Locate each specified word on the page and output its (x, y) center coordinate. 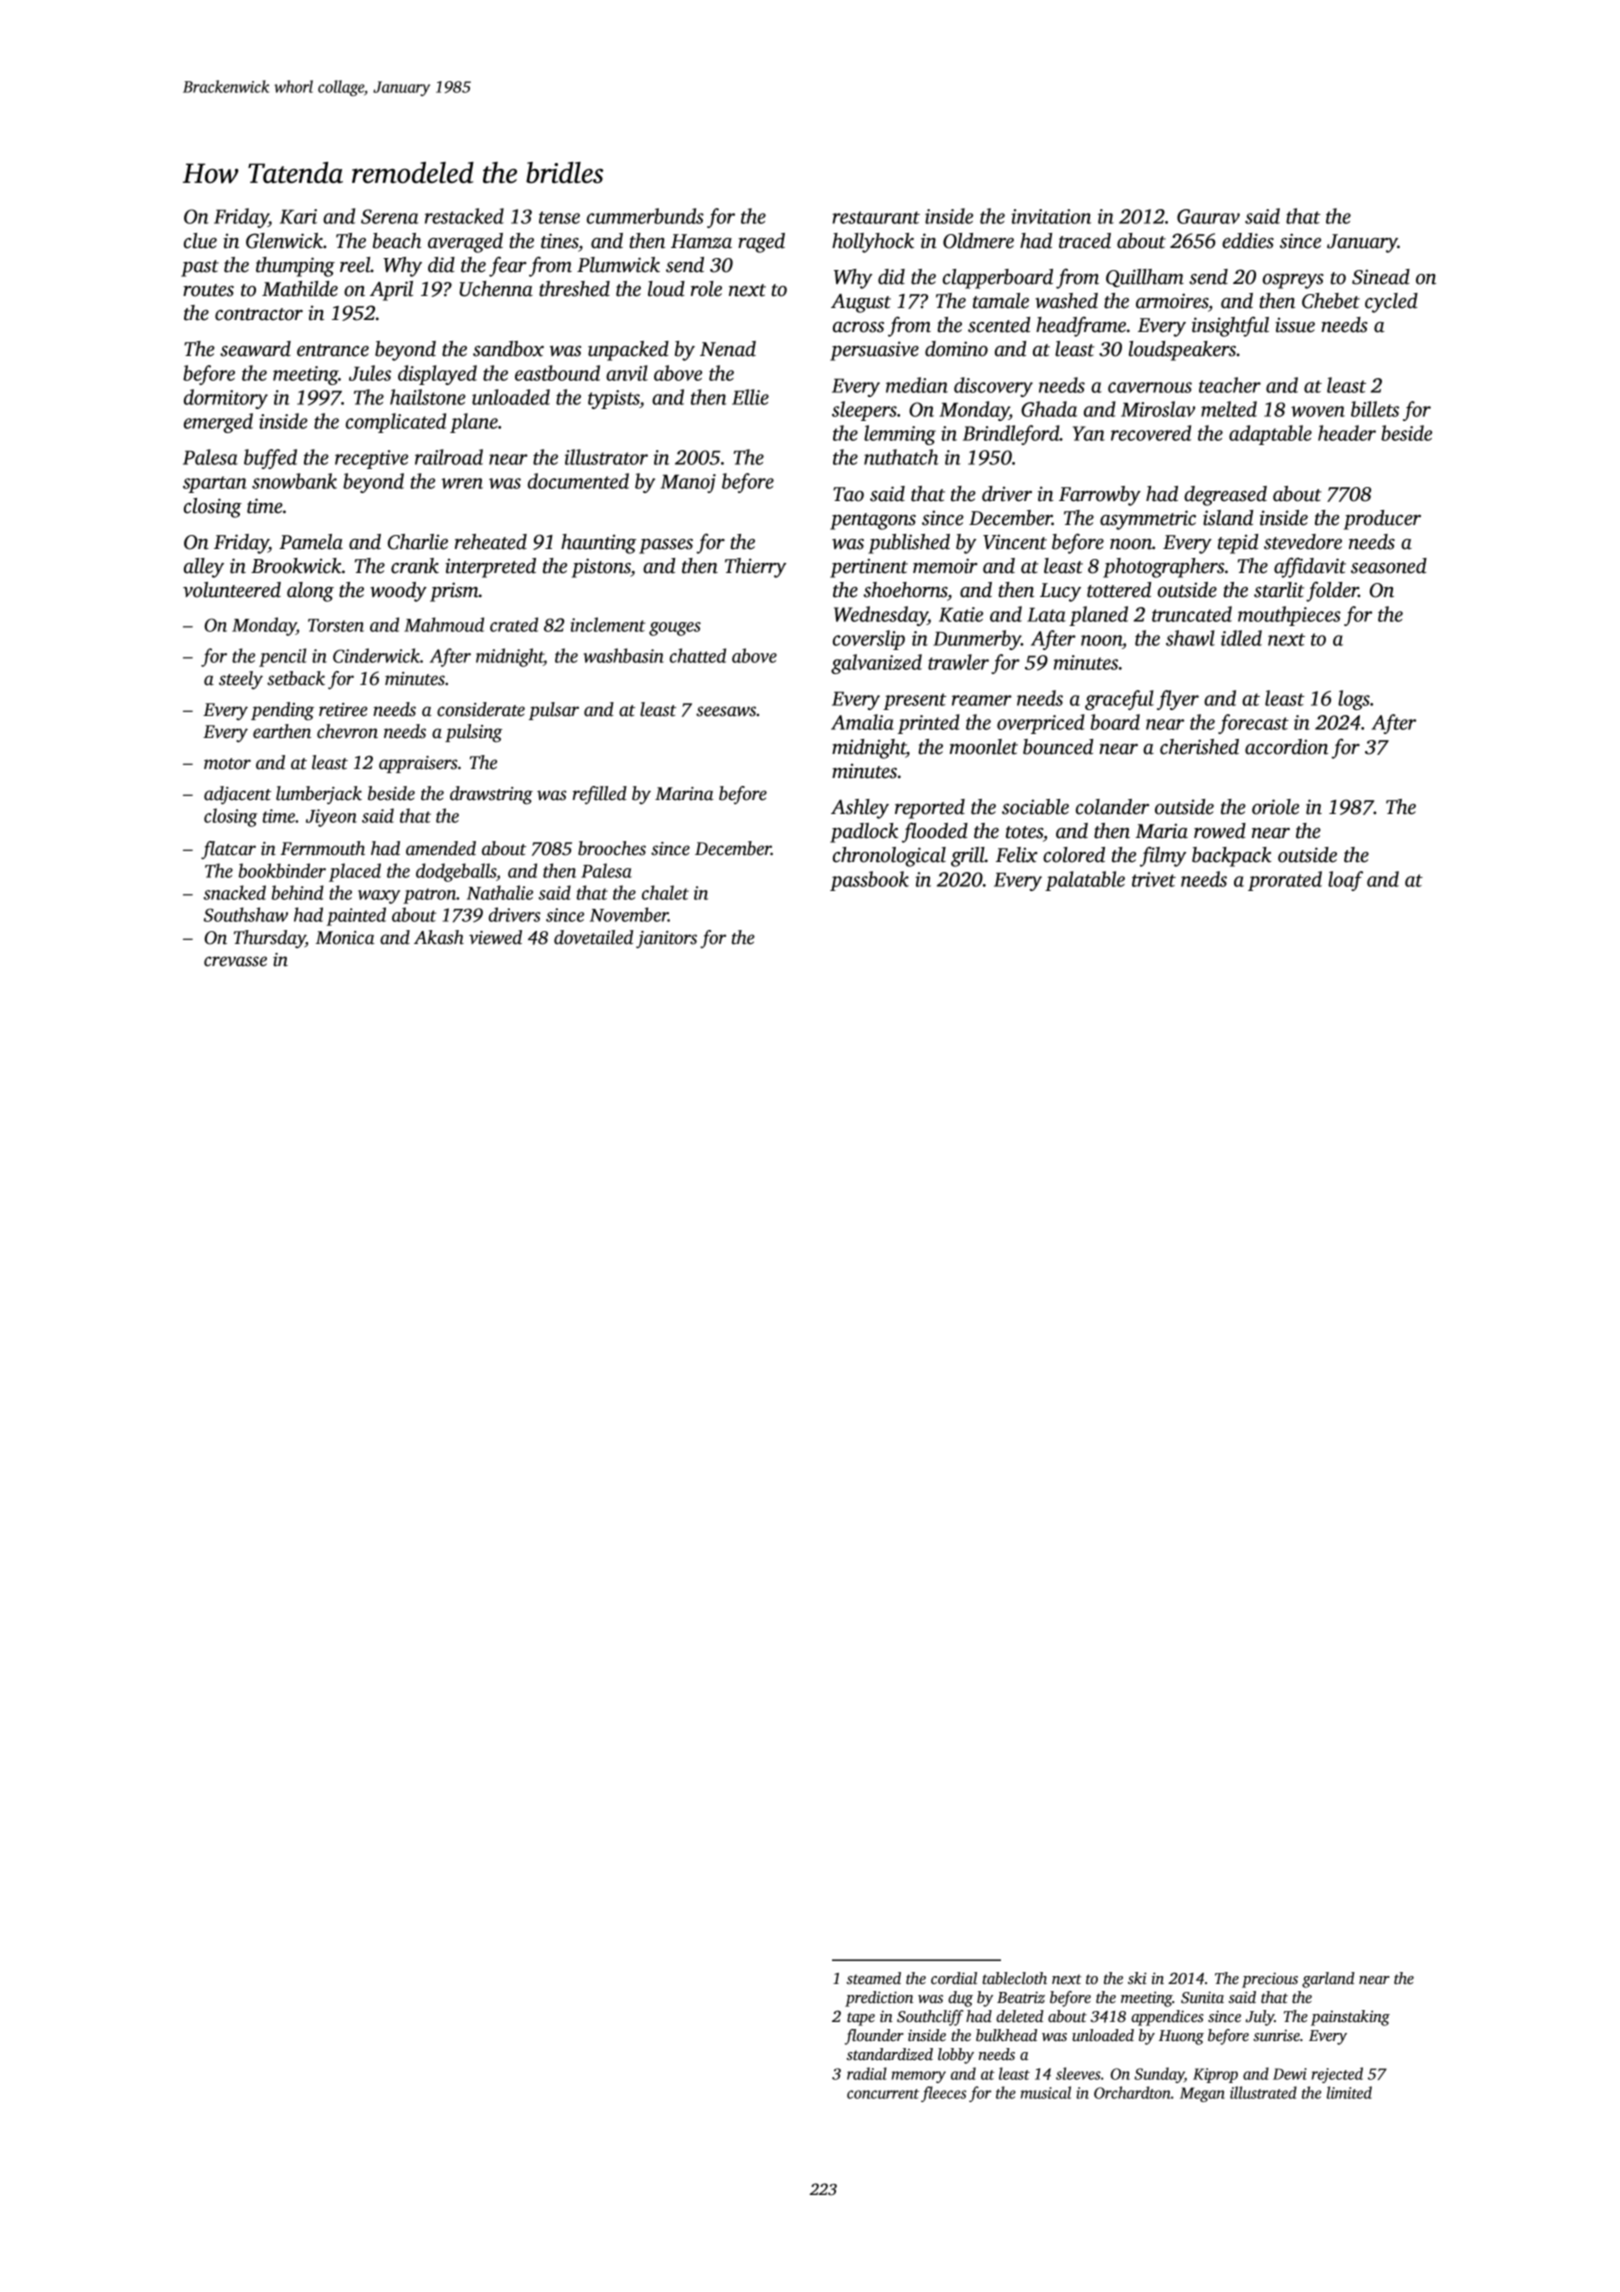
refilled (600, 795)
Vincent (1015, 542)
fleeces (944, 2094)
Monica (345, 938)
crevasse (235, 961)
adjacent (237, 795)
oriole (1275, 807)
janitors (666, 939)
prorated (1285, 881)
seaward (255, 349)
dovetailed (593, 937)
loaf (1345, 881)
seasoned (1389, 566)
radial (867, 2073)
